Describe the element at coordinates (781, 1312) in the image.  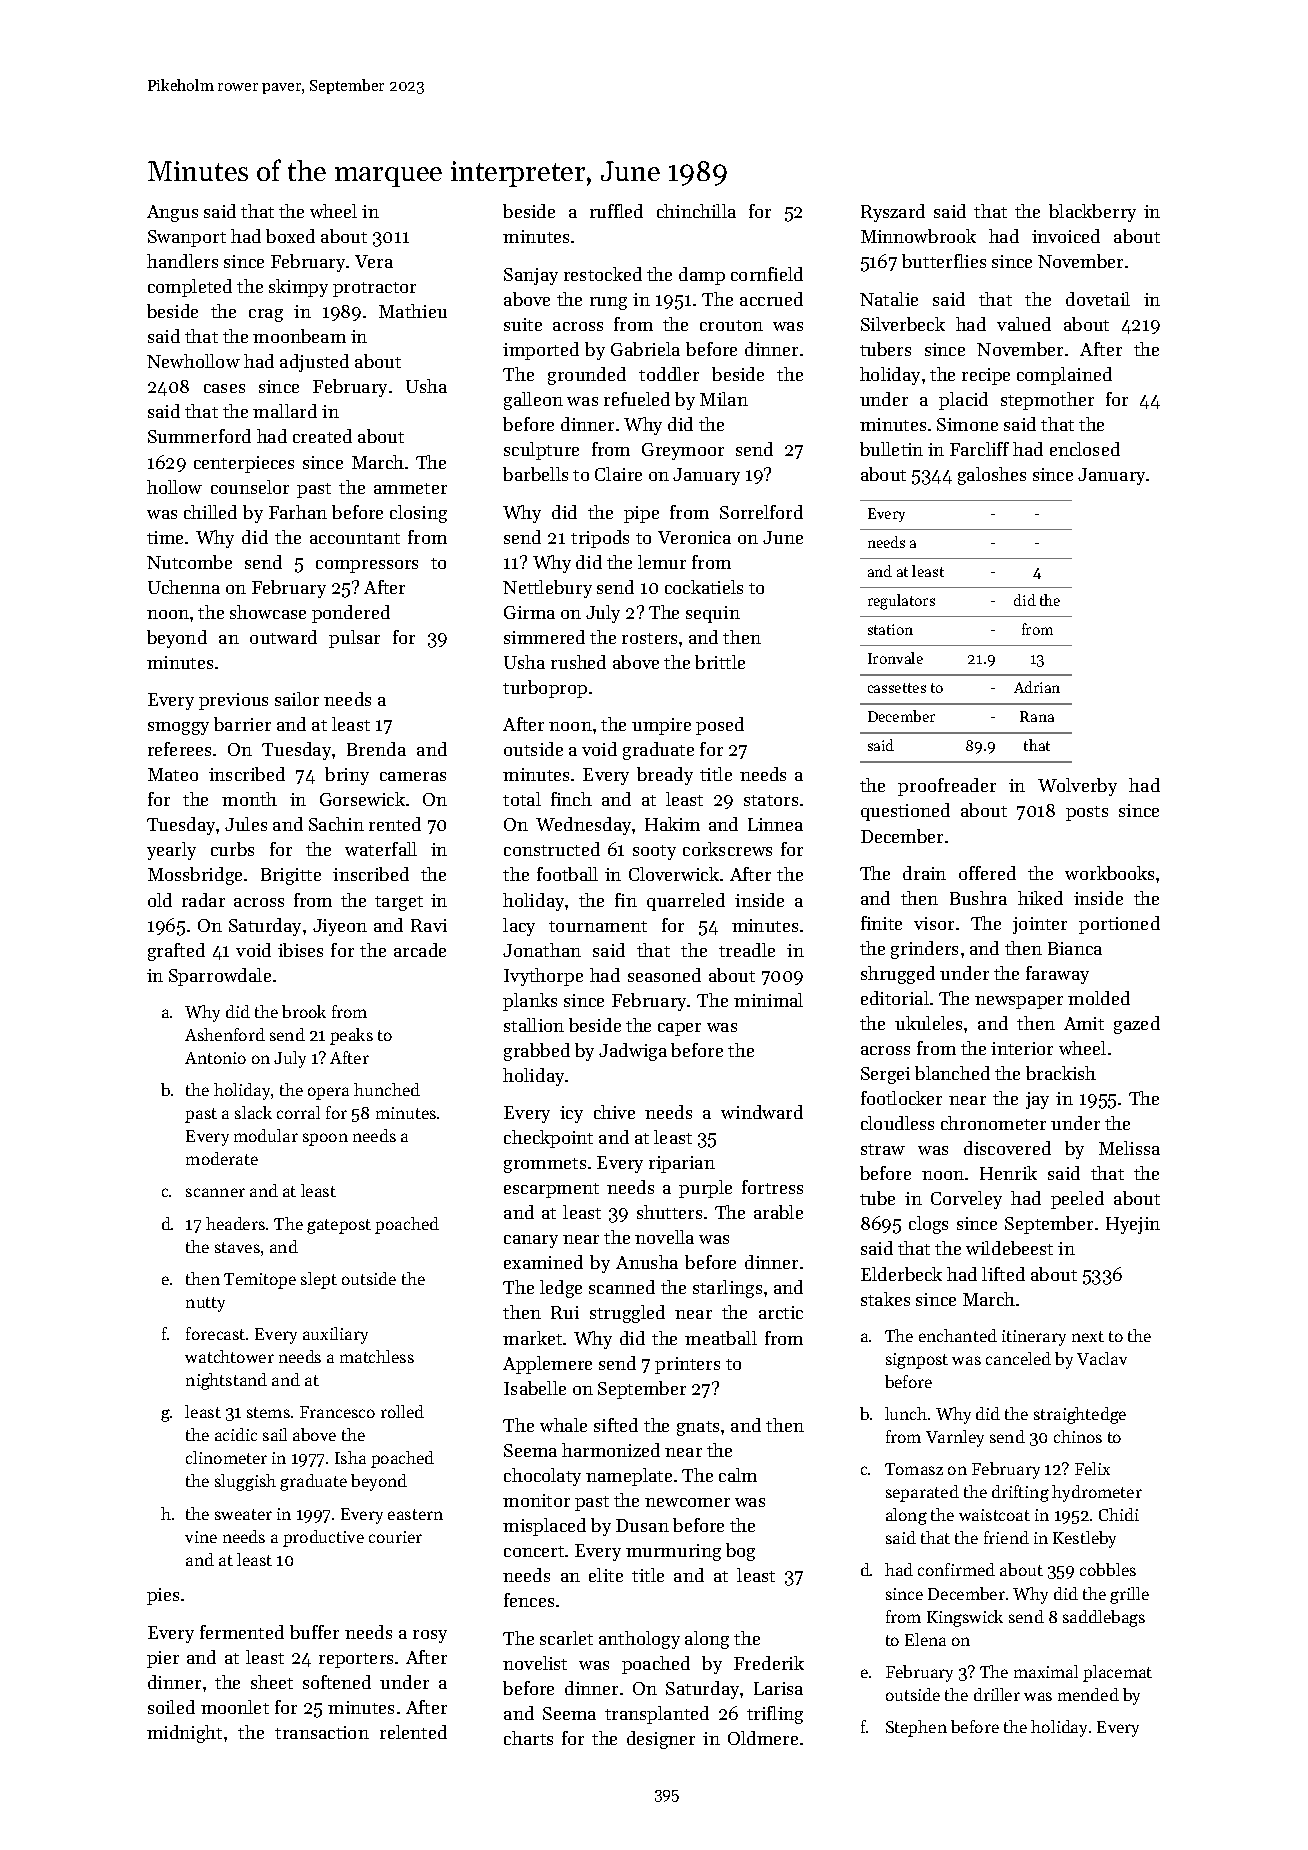
I see `arctic` at that location.
